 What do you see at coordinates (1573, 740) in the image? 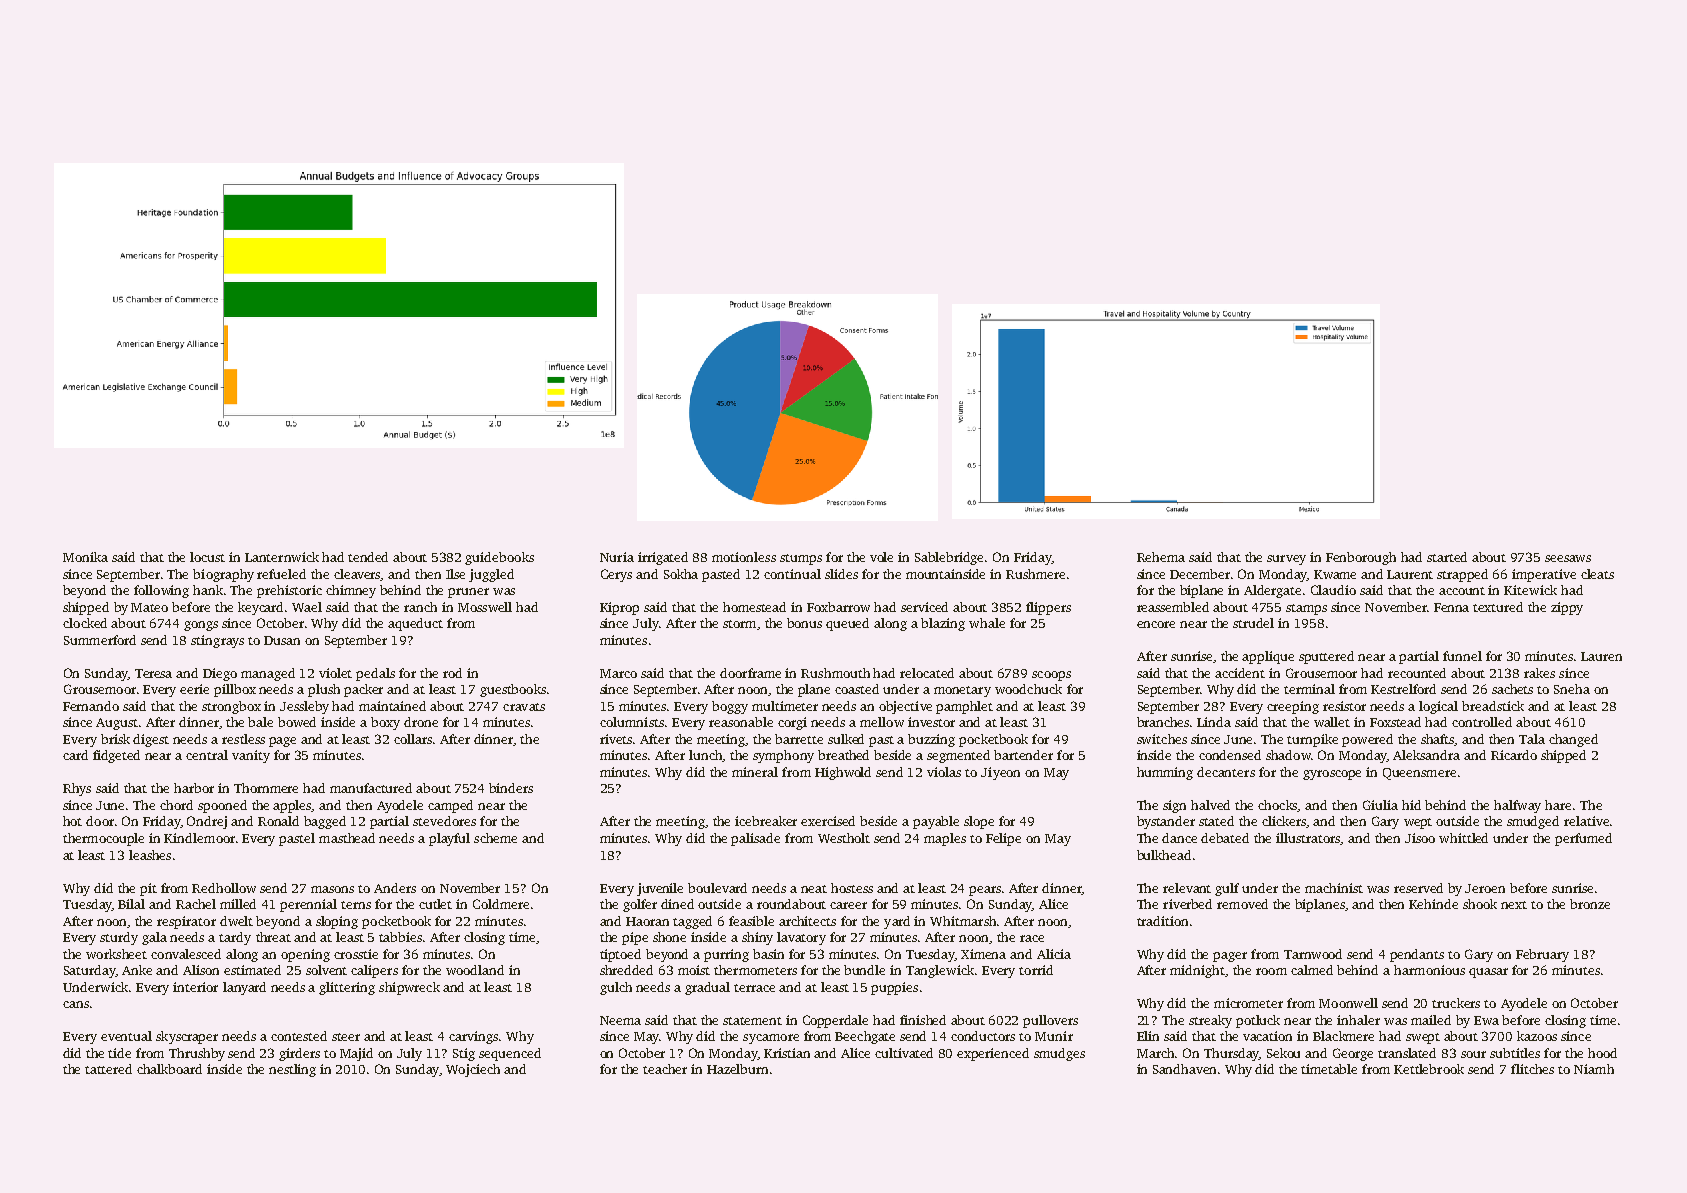
I see `changed` at bounding box center [1573, 740].
